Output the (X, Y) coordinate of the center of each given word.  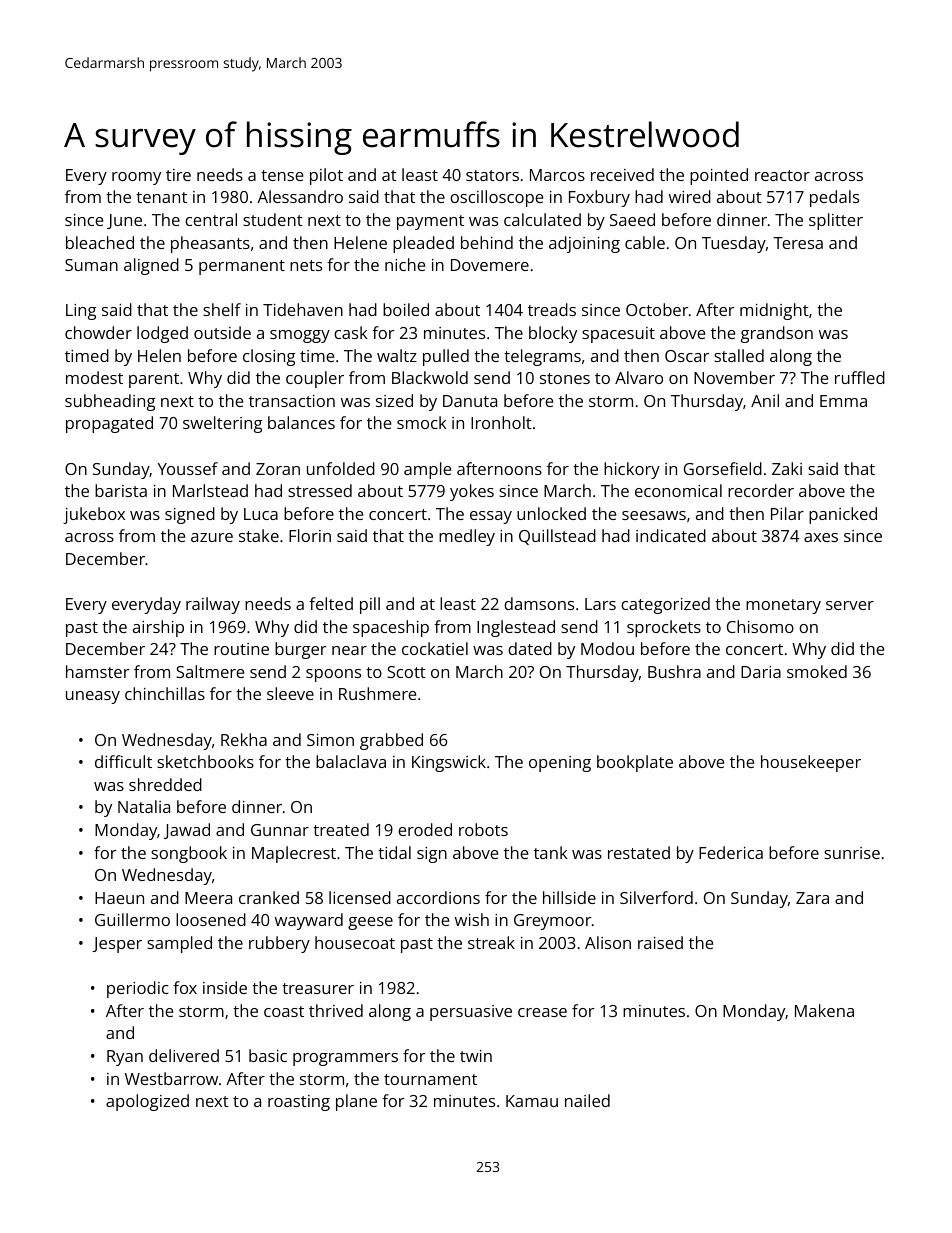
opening (560, 764)
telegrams (542, 357)
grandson (777, 334)
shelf (222, 309)
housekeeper (811, 763)
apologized (147, 1102)
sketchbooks (205, 761)
